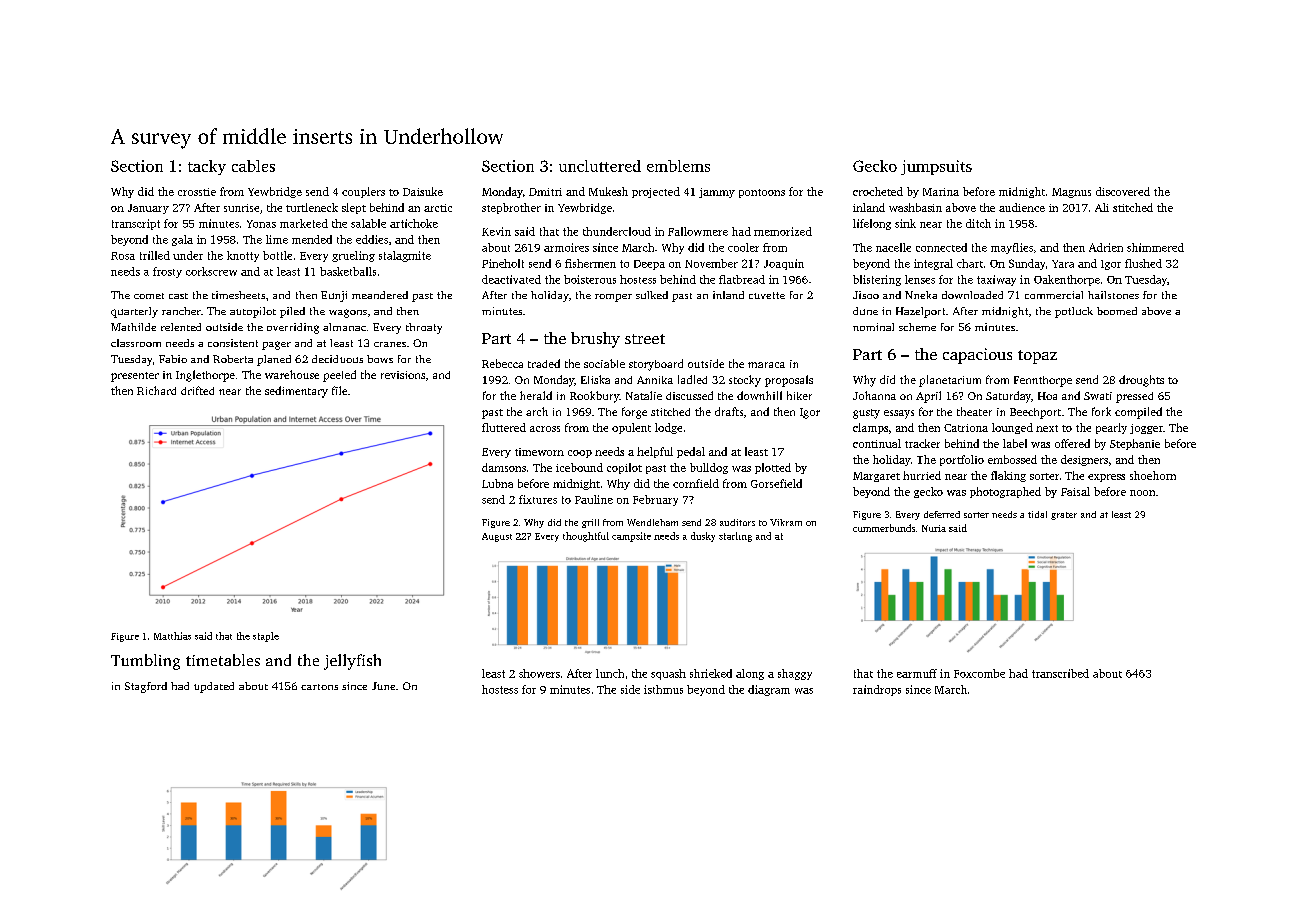 This screenshot has height=924, width=1308. What do you see at coordinates (1142, 493) in the screenshot?
I see `noon` at bounding box center [1142, 493].
